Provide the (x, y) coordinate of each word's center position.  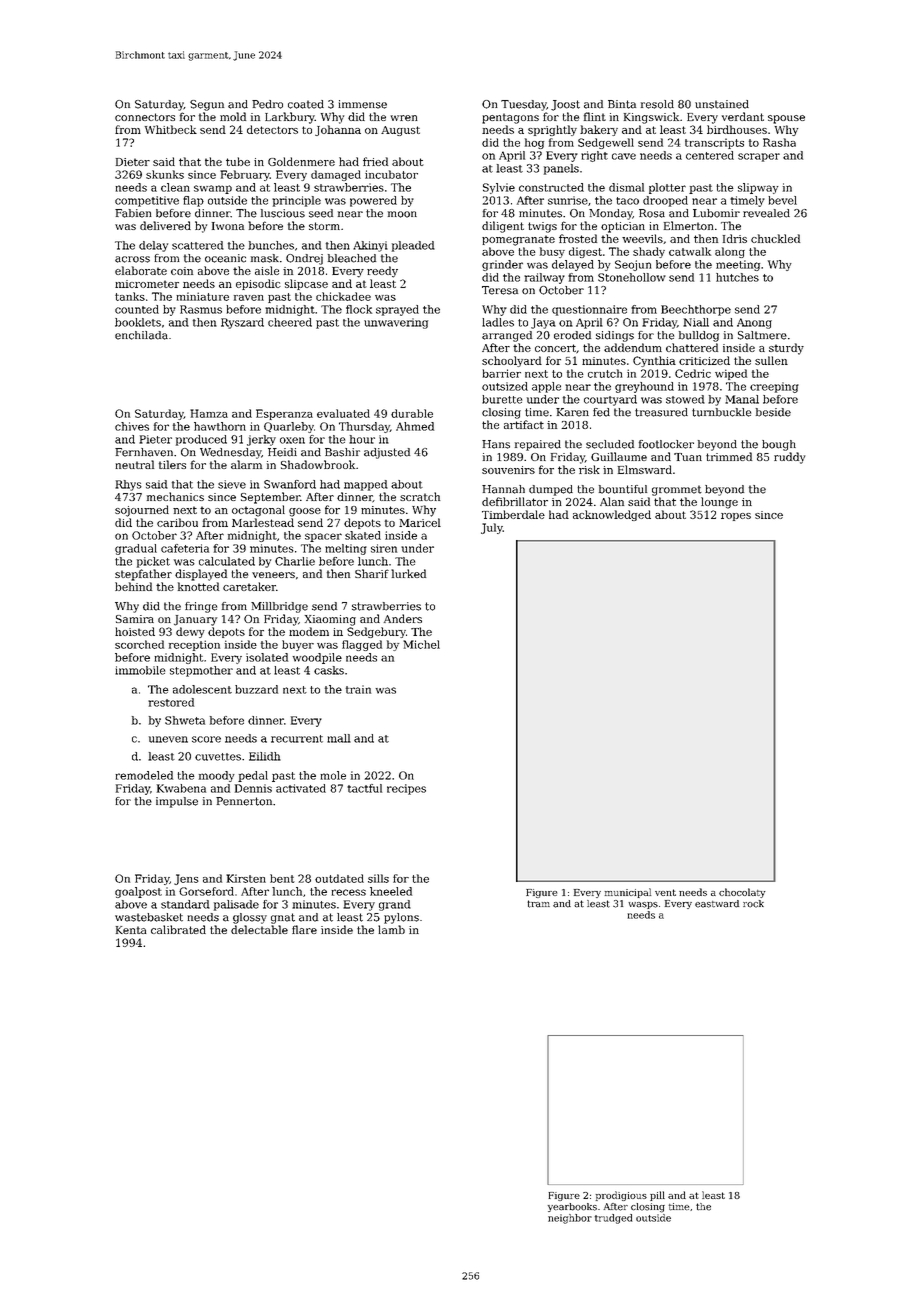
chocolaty (742, 893)
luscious (283, 213)
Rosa (652, 213)
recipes (406, 789)
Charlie (295, 561)
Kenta (131, 930)
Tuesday (524, 105)
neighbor (570, 1219)
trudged (613, 1219)
